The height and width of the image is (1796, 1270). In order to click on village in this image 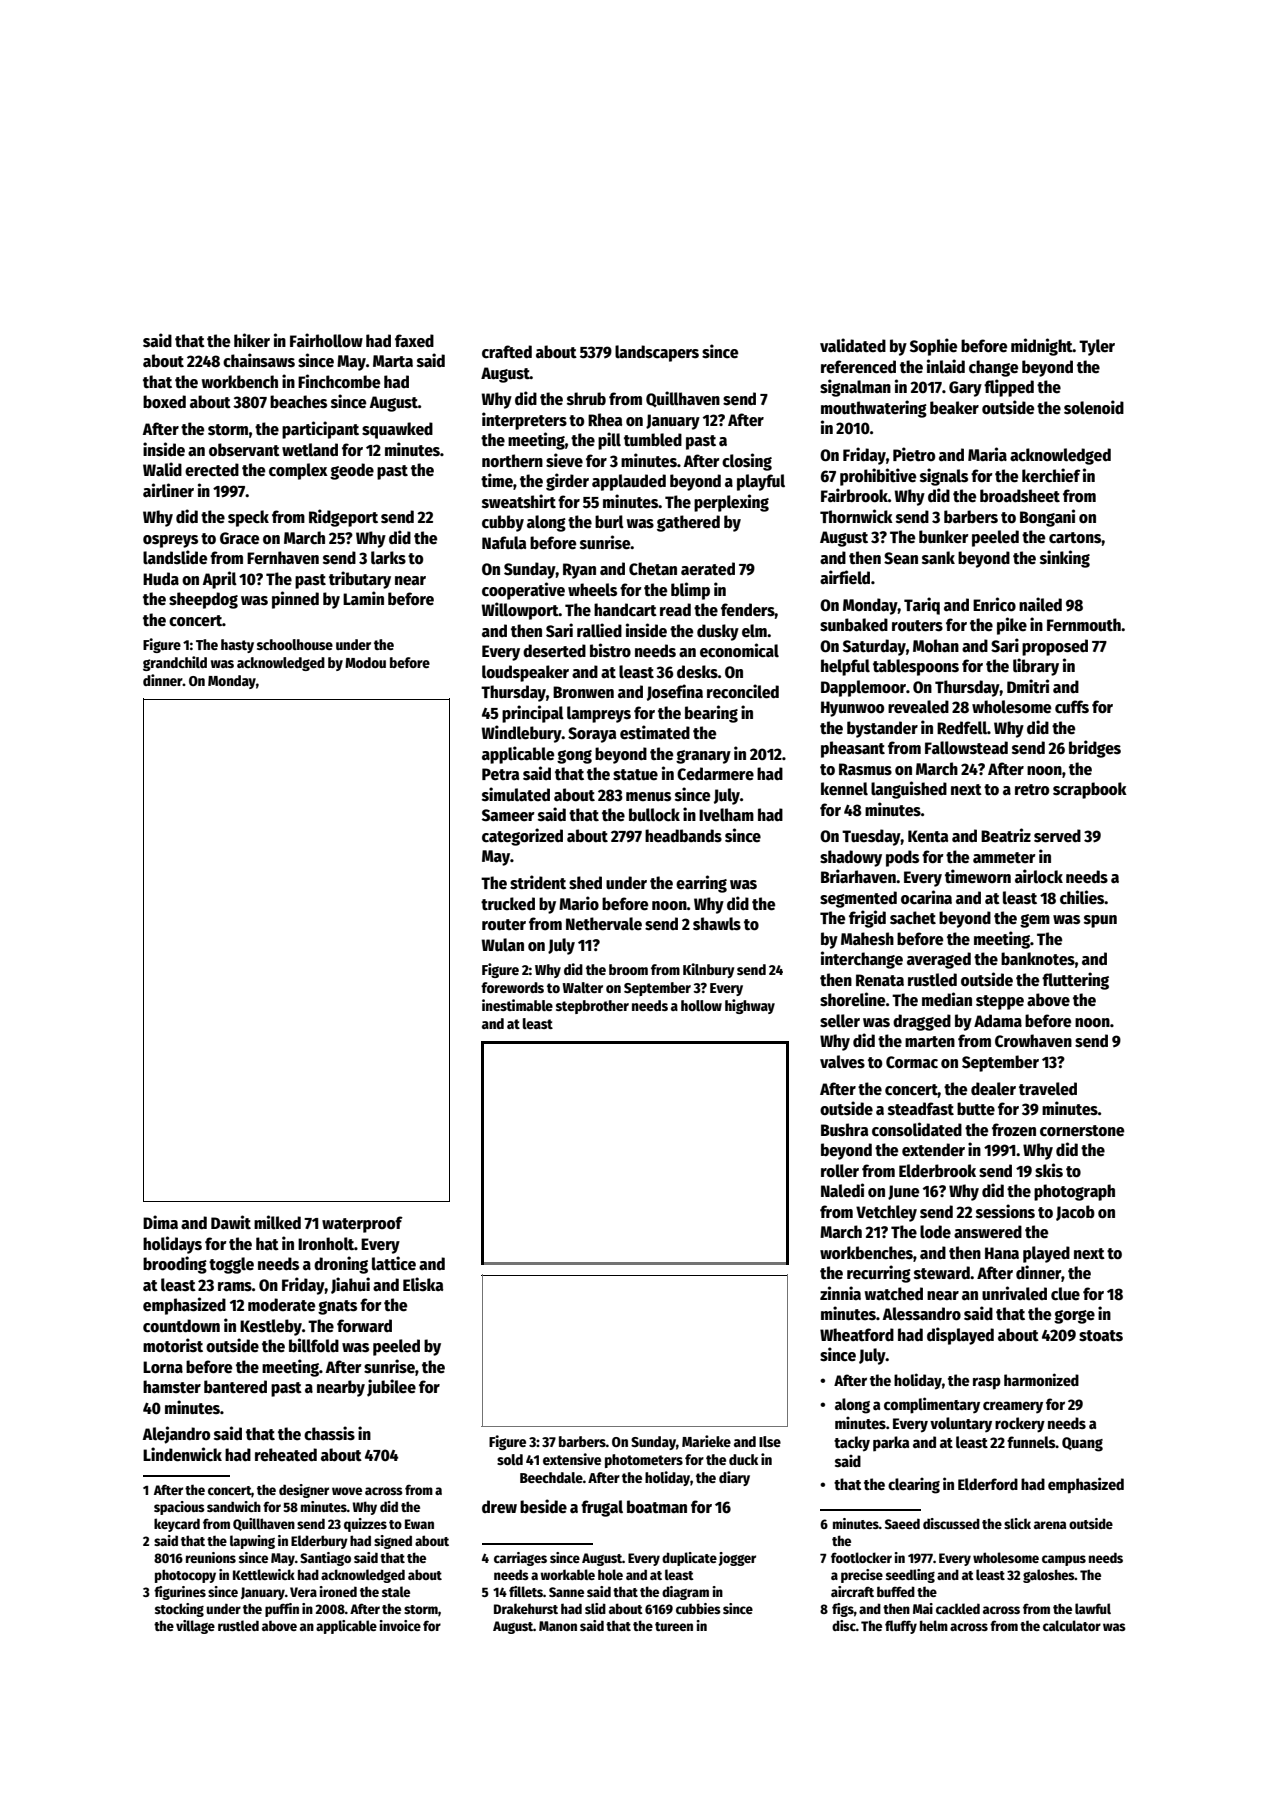, I will do `click(195, 1627)`.
